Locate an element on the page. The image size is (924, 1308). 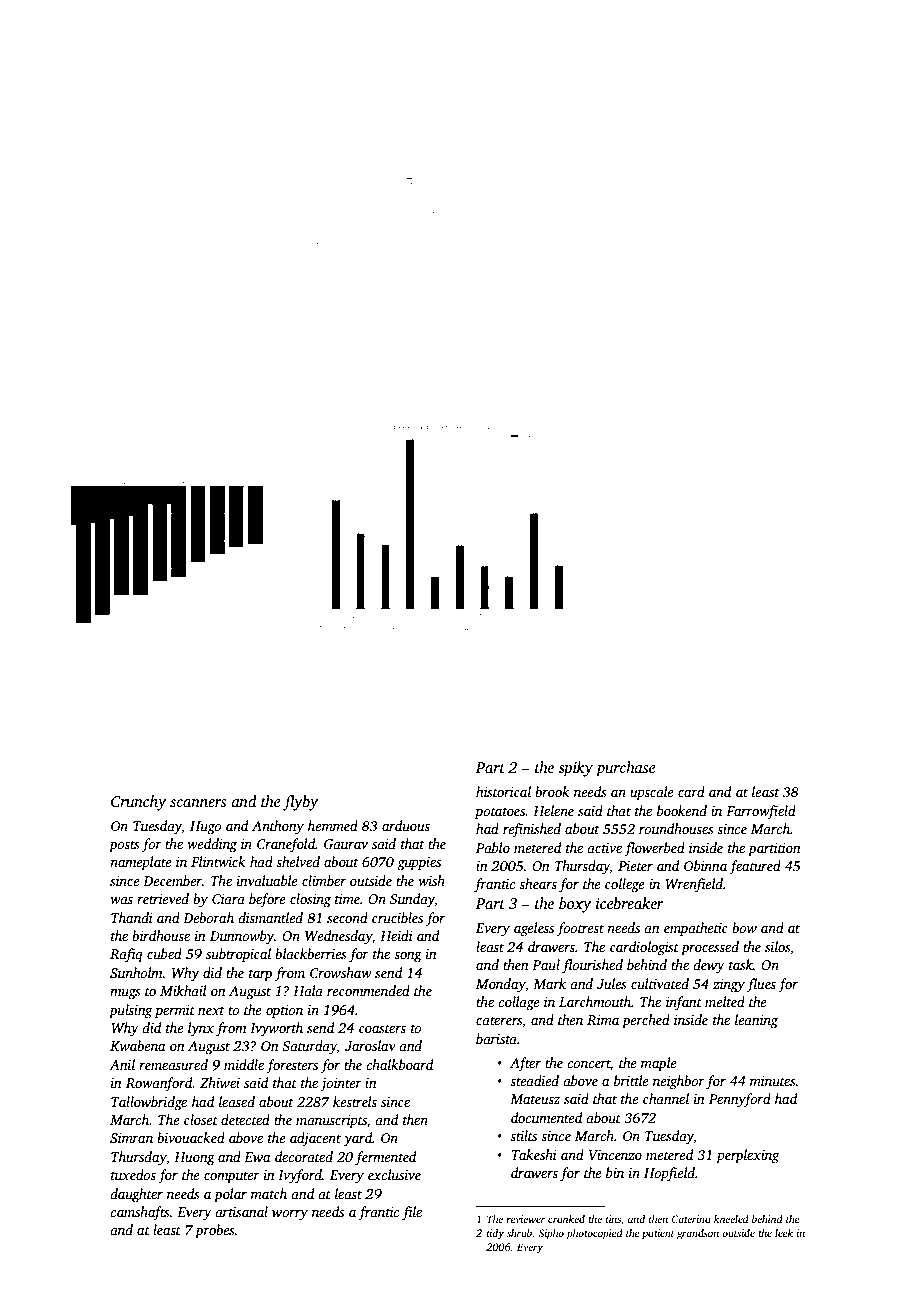
foresters is located at coordinates (292, 1066).
